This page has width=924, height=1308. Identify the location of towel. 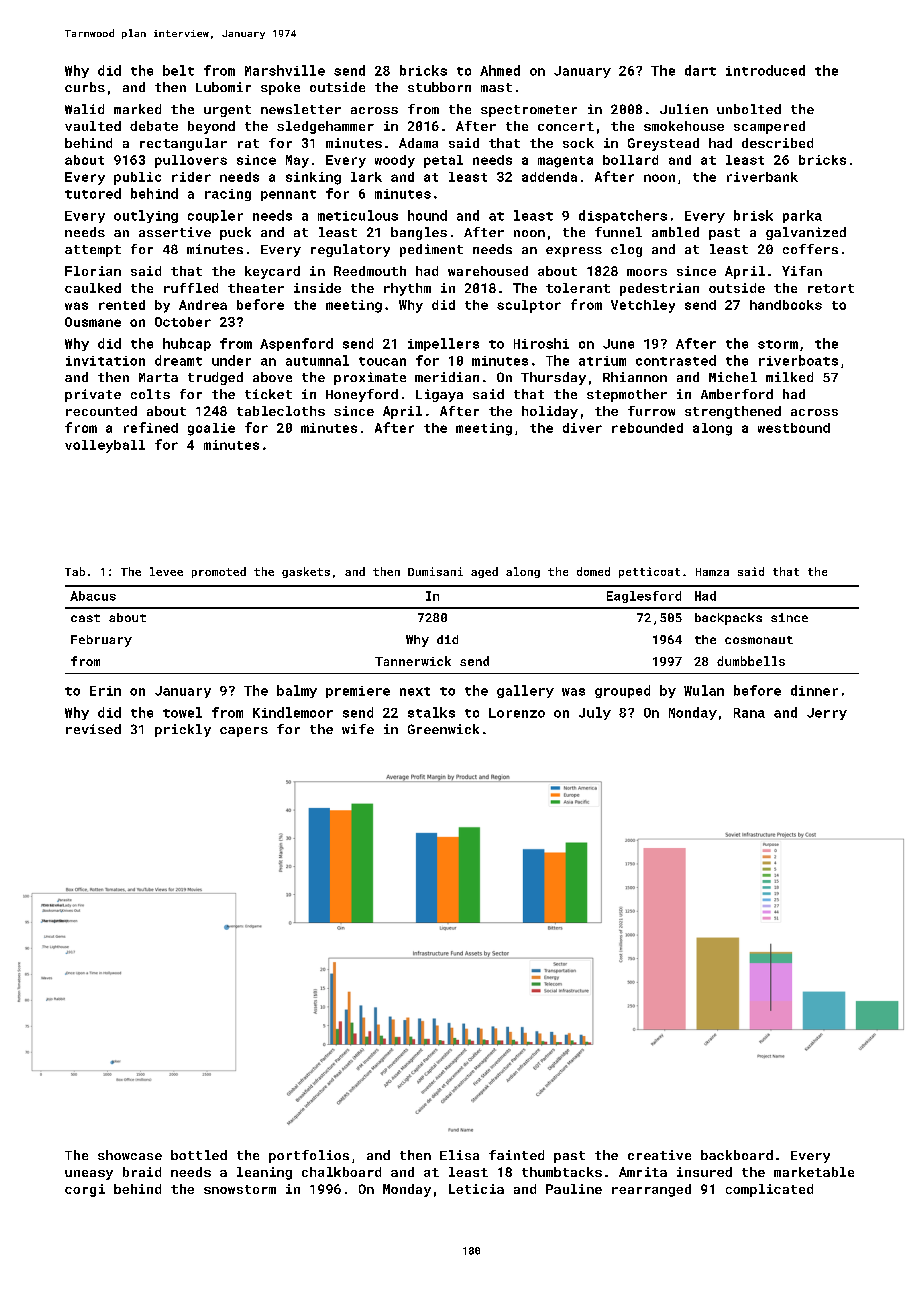
(182, 712).
